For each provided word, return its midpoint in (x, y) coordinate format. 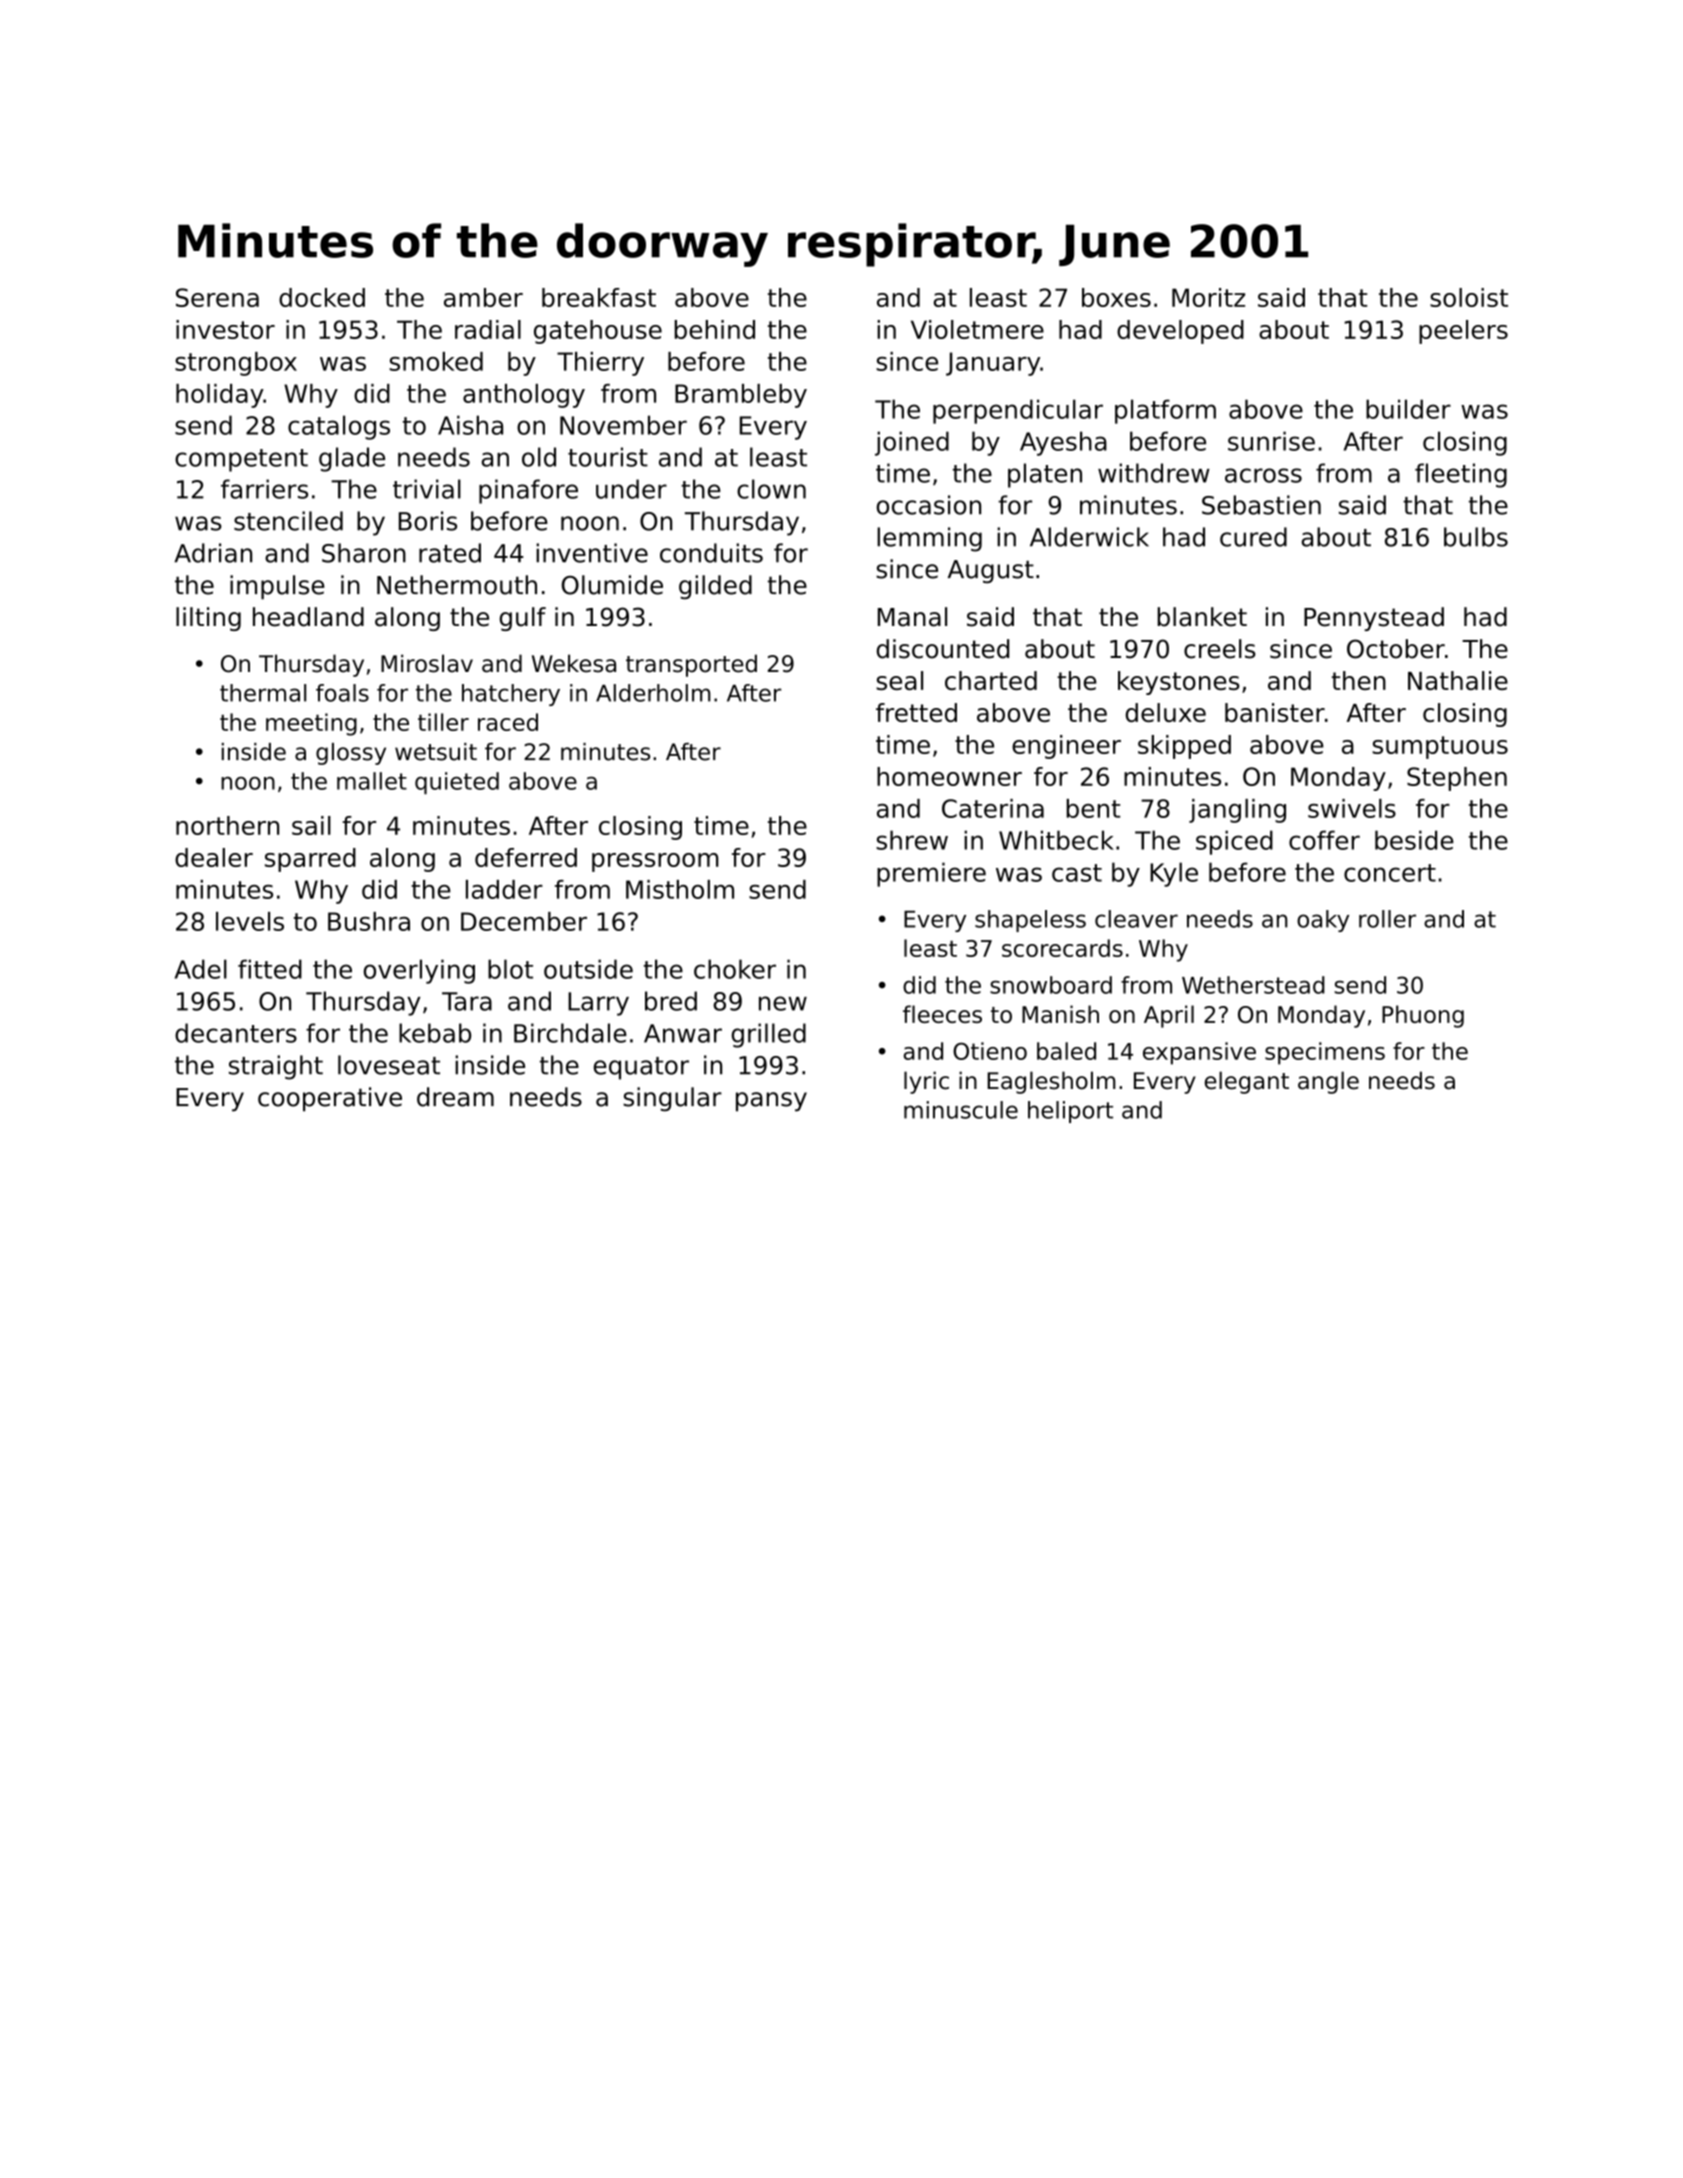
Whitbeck (1056, 840)
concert (1390, 873)
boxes (1116, 297)
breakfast (599, 297)
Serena (217, 297)
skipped (1184, 747)
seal (899, 680)
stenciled (288, 521)
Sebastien (1261, 505)
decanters (236, 1033)
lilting (208, 619)
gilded (715, 587)
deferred (526, 857)
